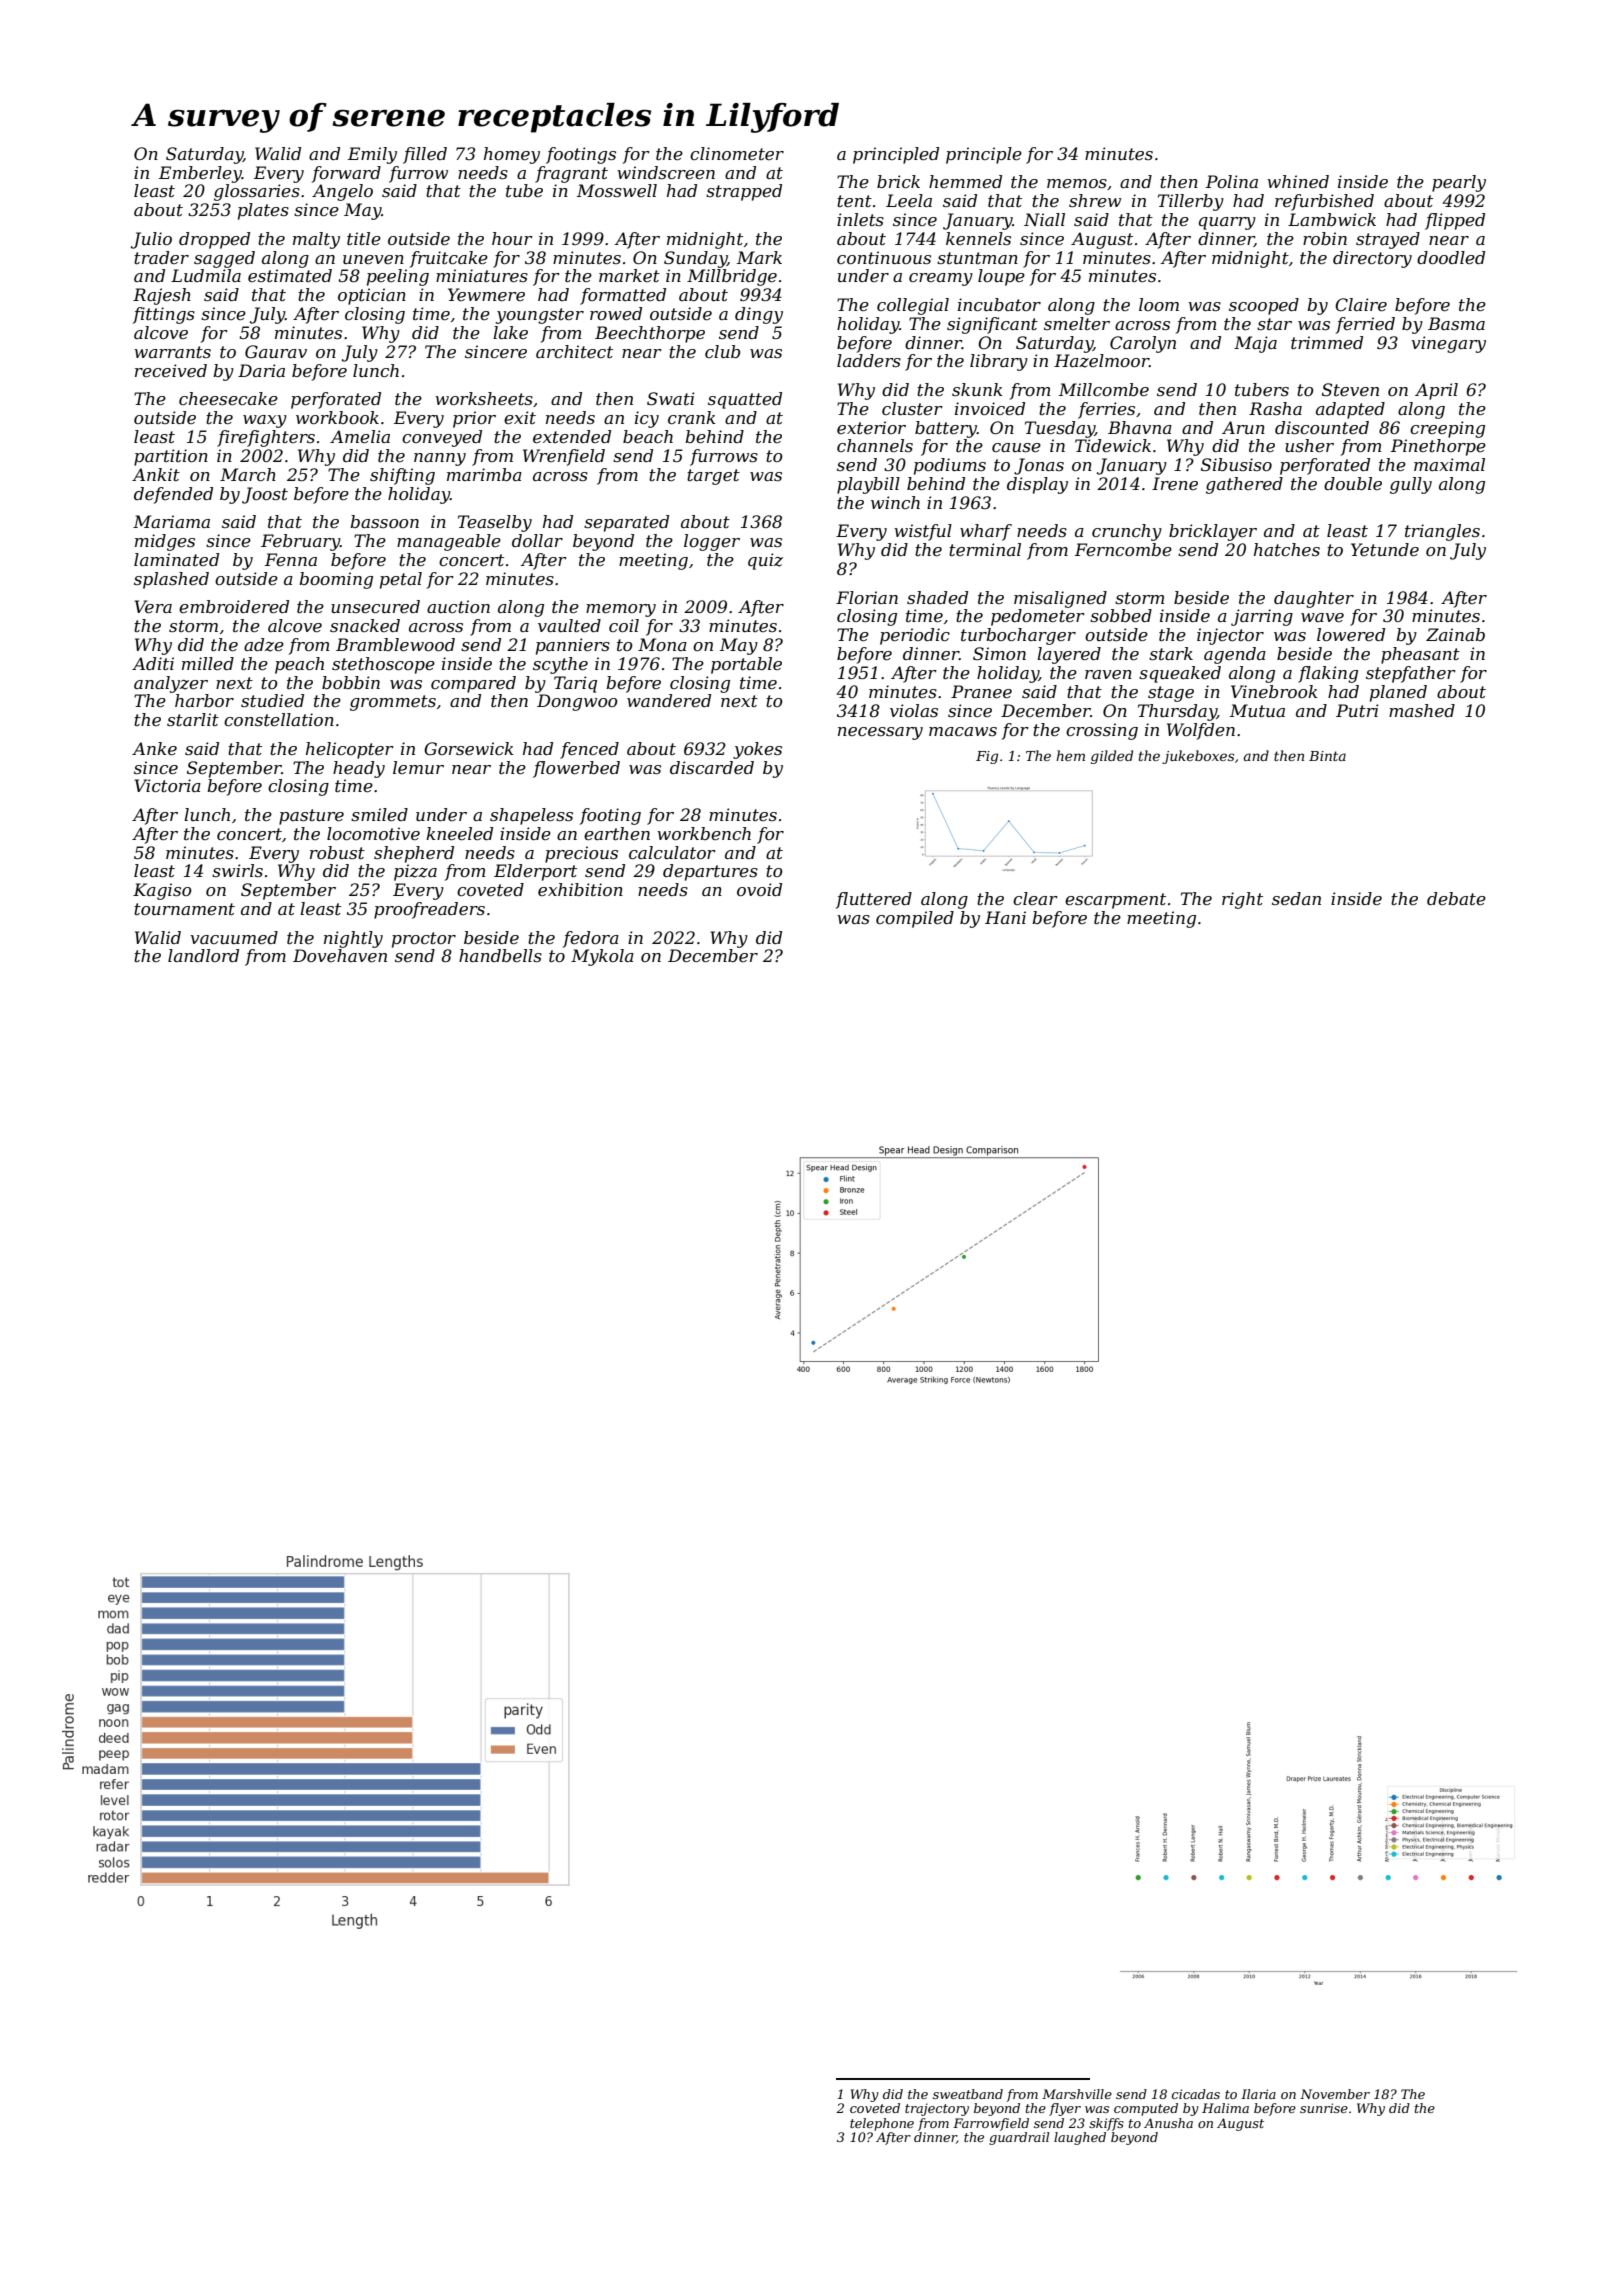 The height and width of the screenshot is (2292, 1620). What do you see at coordinates (1115, 901) in the screenshot?
I see `escarpment` at bounding box center [1115, 901].
